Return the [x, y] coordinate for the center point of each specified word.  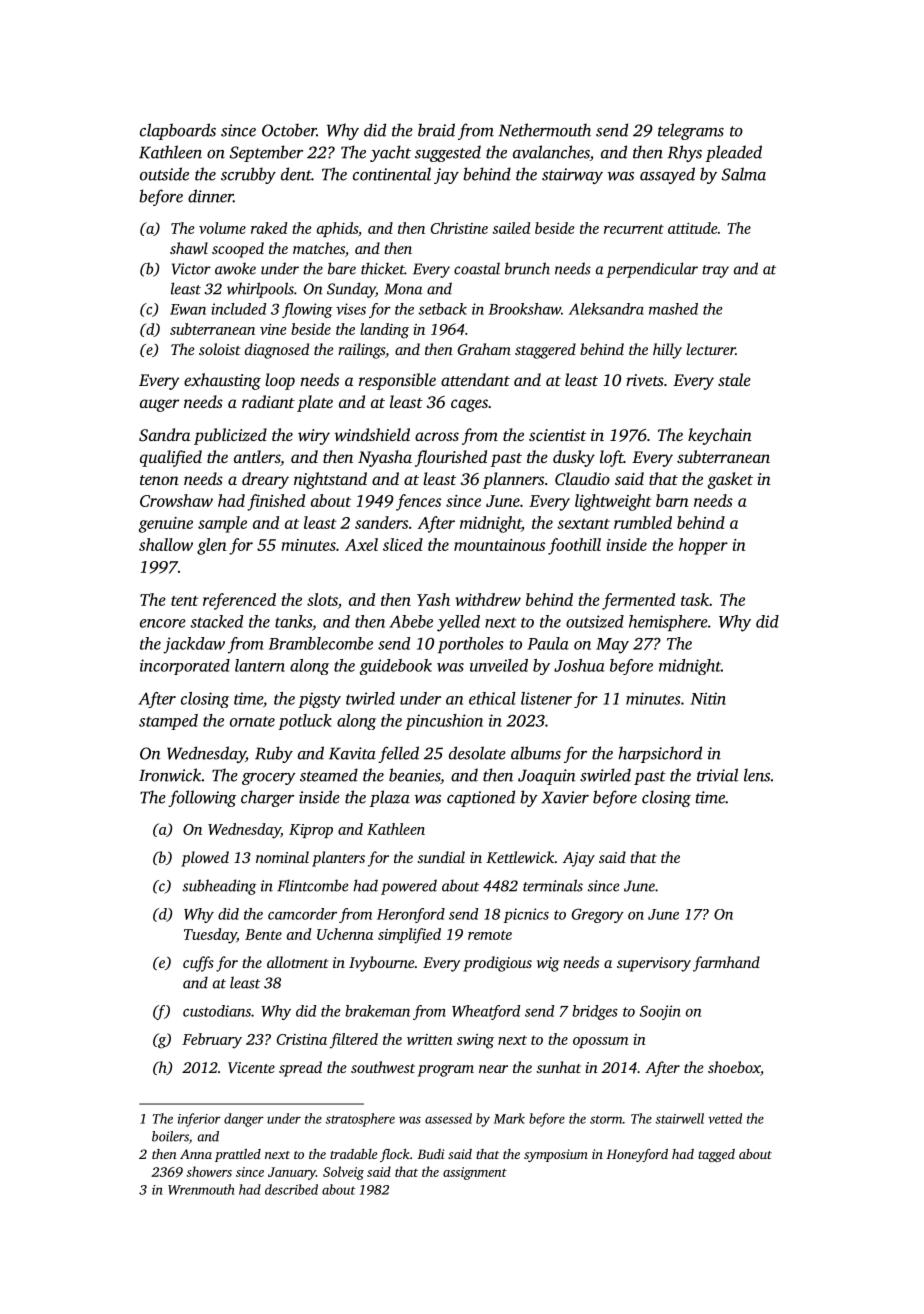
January [292, 1173]
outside [164, 174]
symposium [556, 1155]
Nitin [708, 698]
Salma [744, 174]
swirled [605, 775]
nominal [282, 857]
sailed [511, 228]
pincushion [444, 722]
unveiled [499, 665]
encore [163, 623]
